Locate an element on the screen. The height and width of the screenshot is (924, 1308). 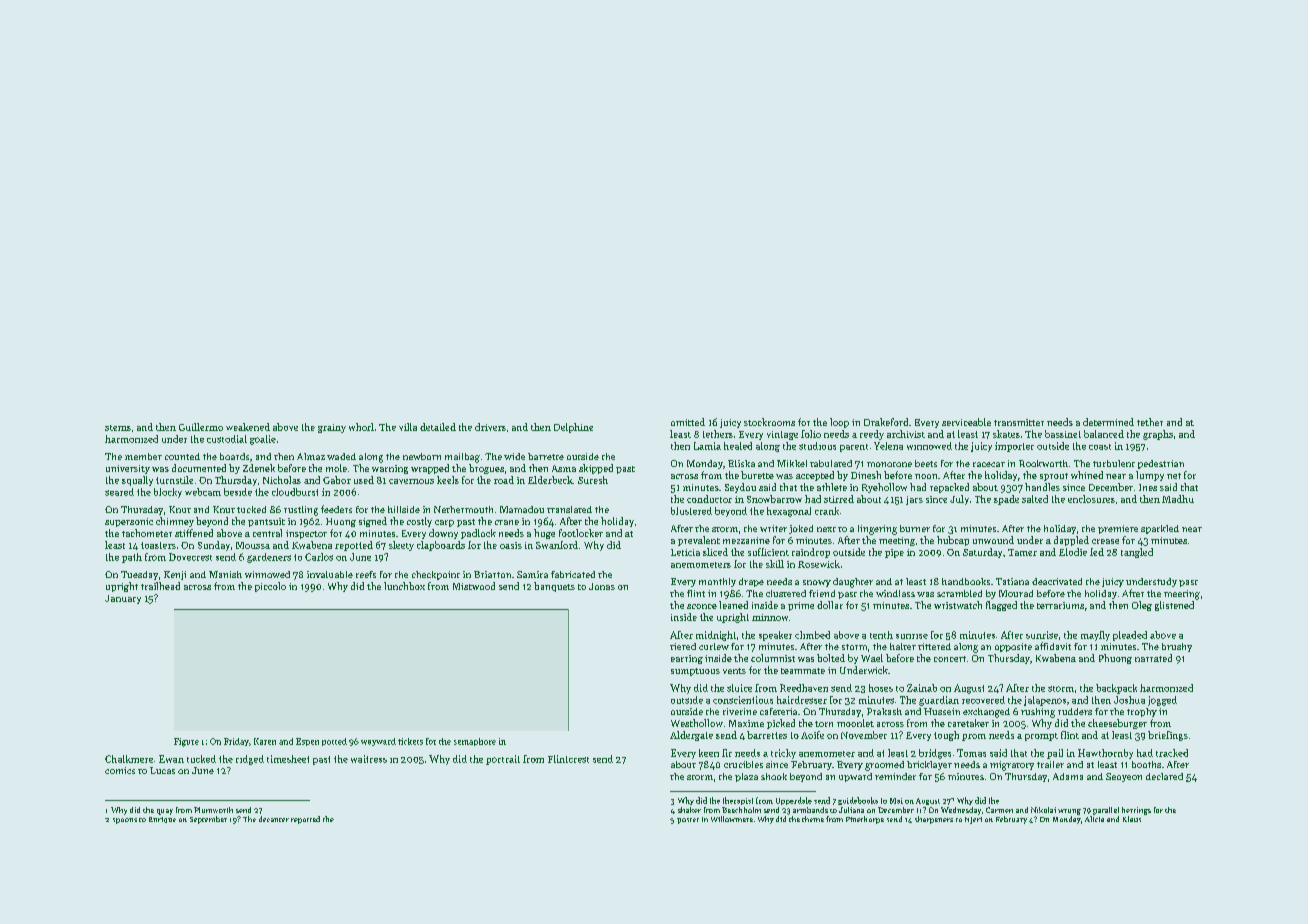
terrariums is located at coordinates (1060, 605).
